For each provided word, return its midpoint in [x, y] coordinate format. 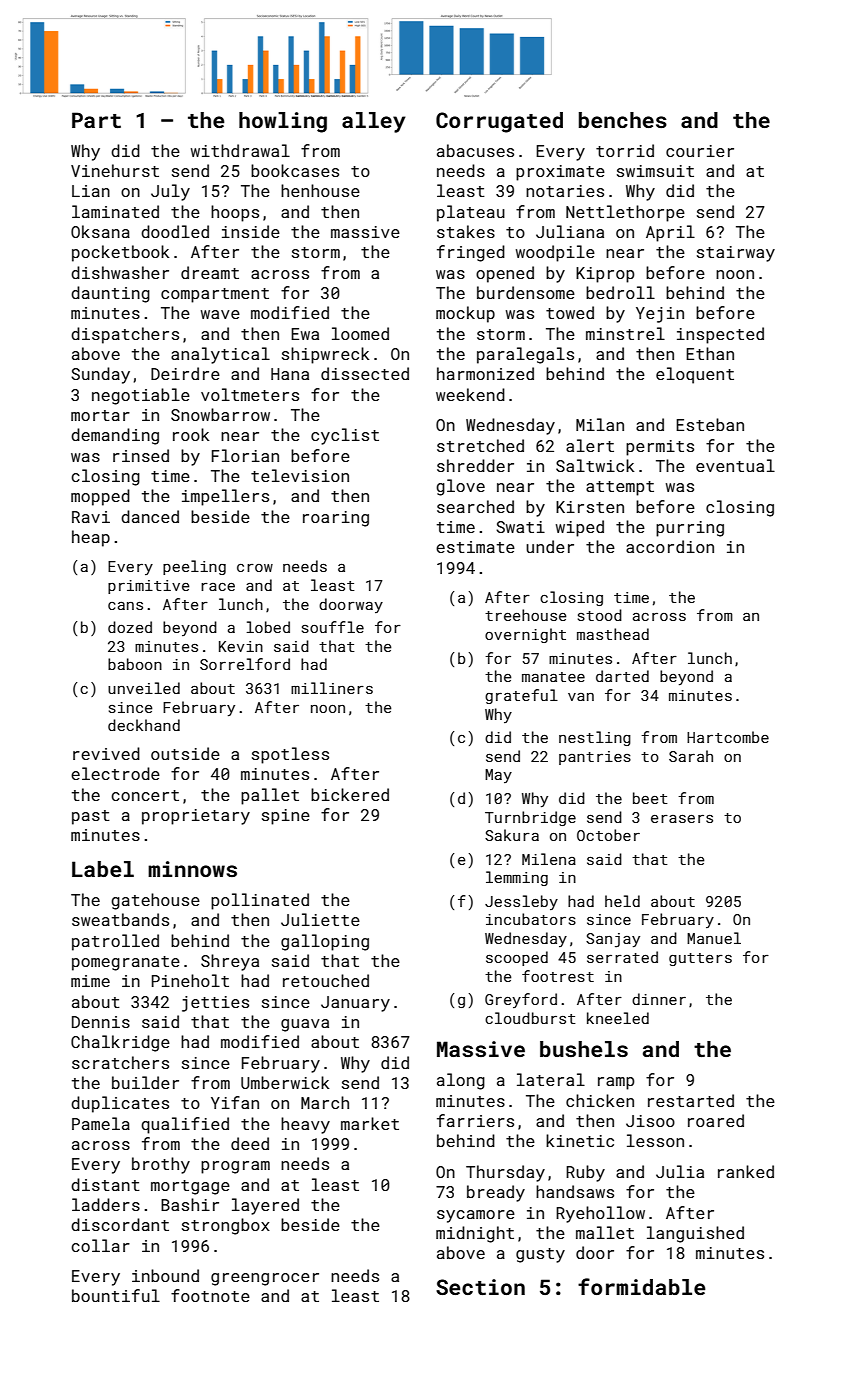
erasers [682, 819]
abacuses [475, 150]
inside [251, 231]
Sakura [512, 835]
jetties [215, 1004]
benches [623, 120]
